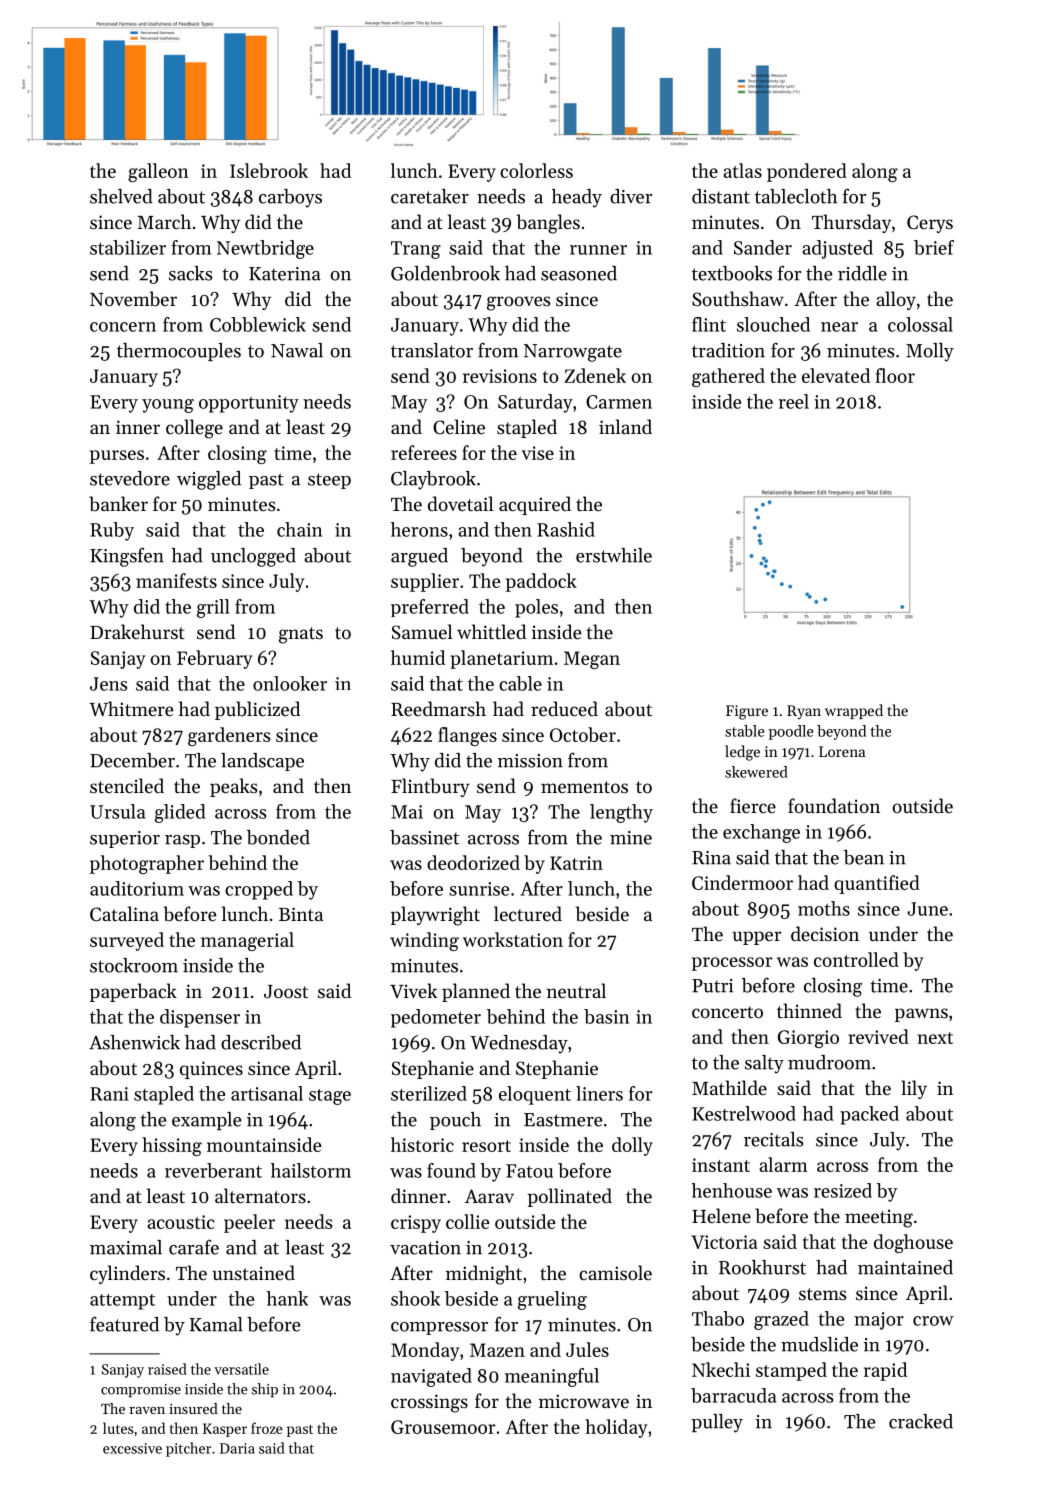  What do you see at coordinates (614, 555) in the image?
I see `erstwhile` at bounding box center [614, 555].
